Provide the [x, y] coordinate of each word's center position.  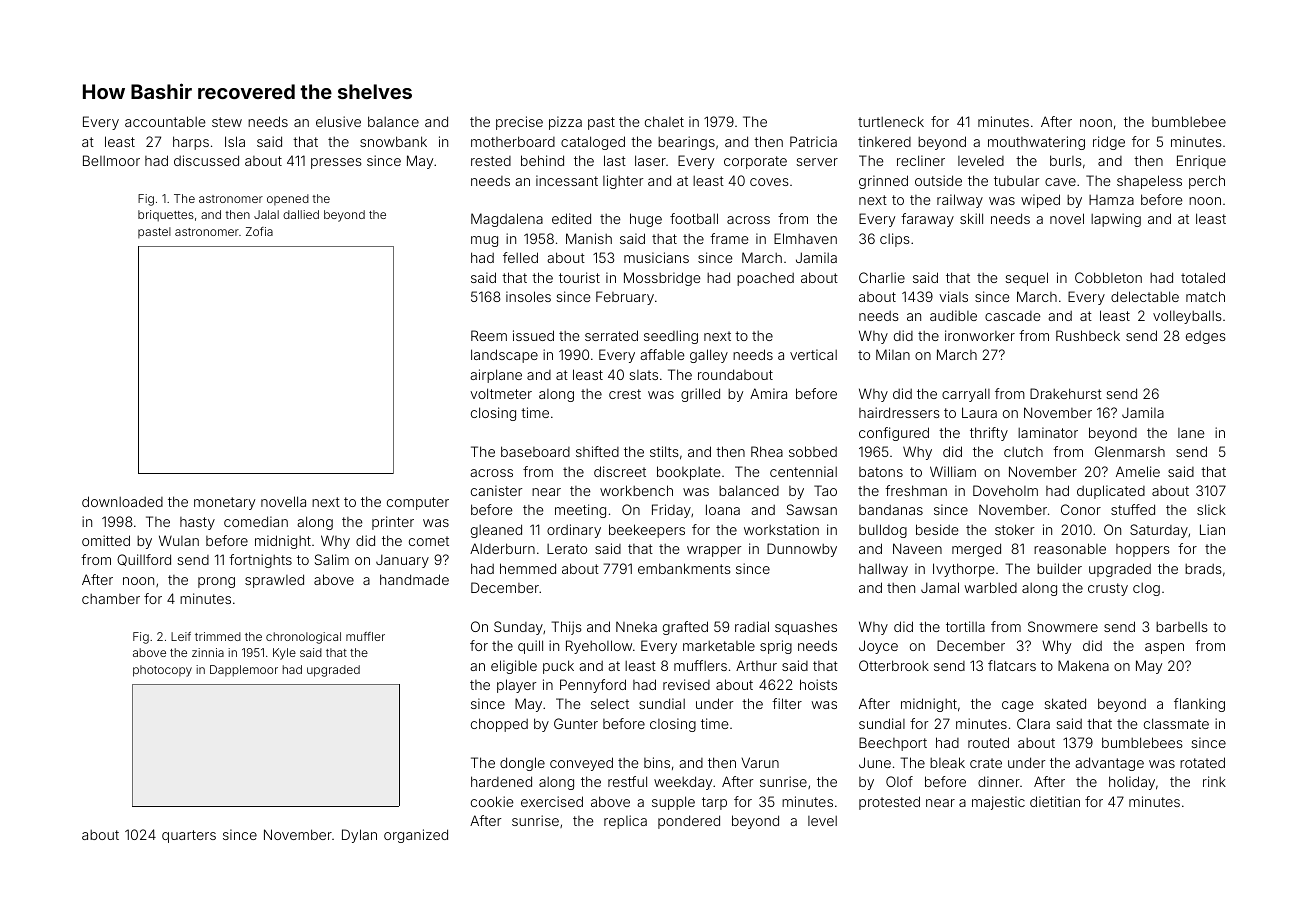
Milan [893, 354]
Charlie [882, 277]
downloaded [122, 501]
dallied [301, 214]
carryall [966, 395]
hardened [501, 781]
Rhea [767, 451]
